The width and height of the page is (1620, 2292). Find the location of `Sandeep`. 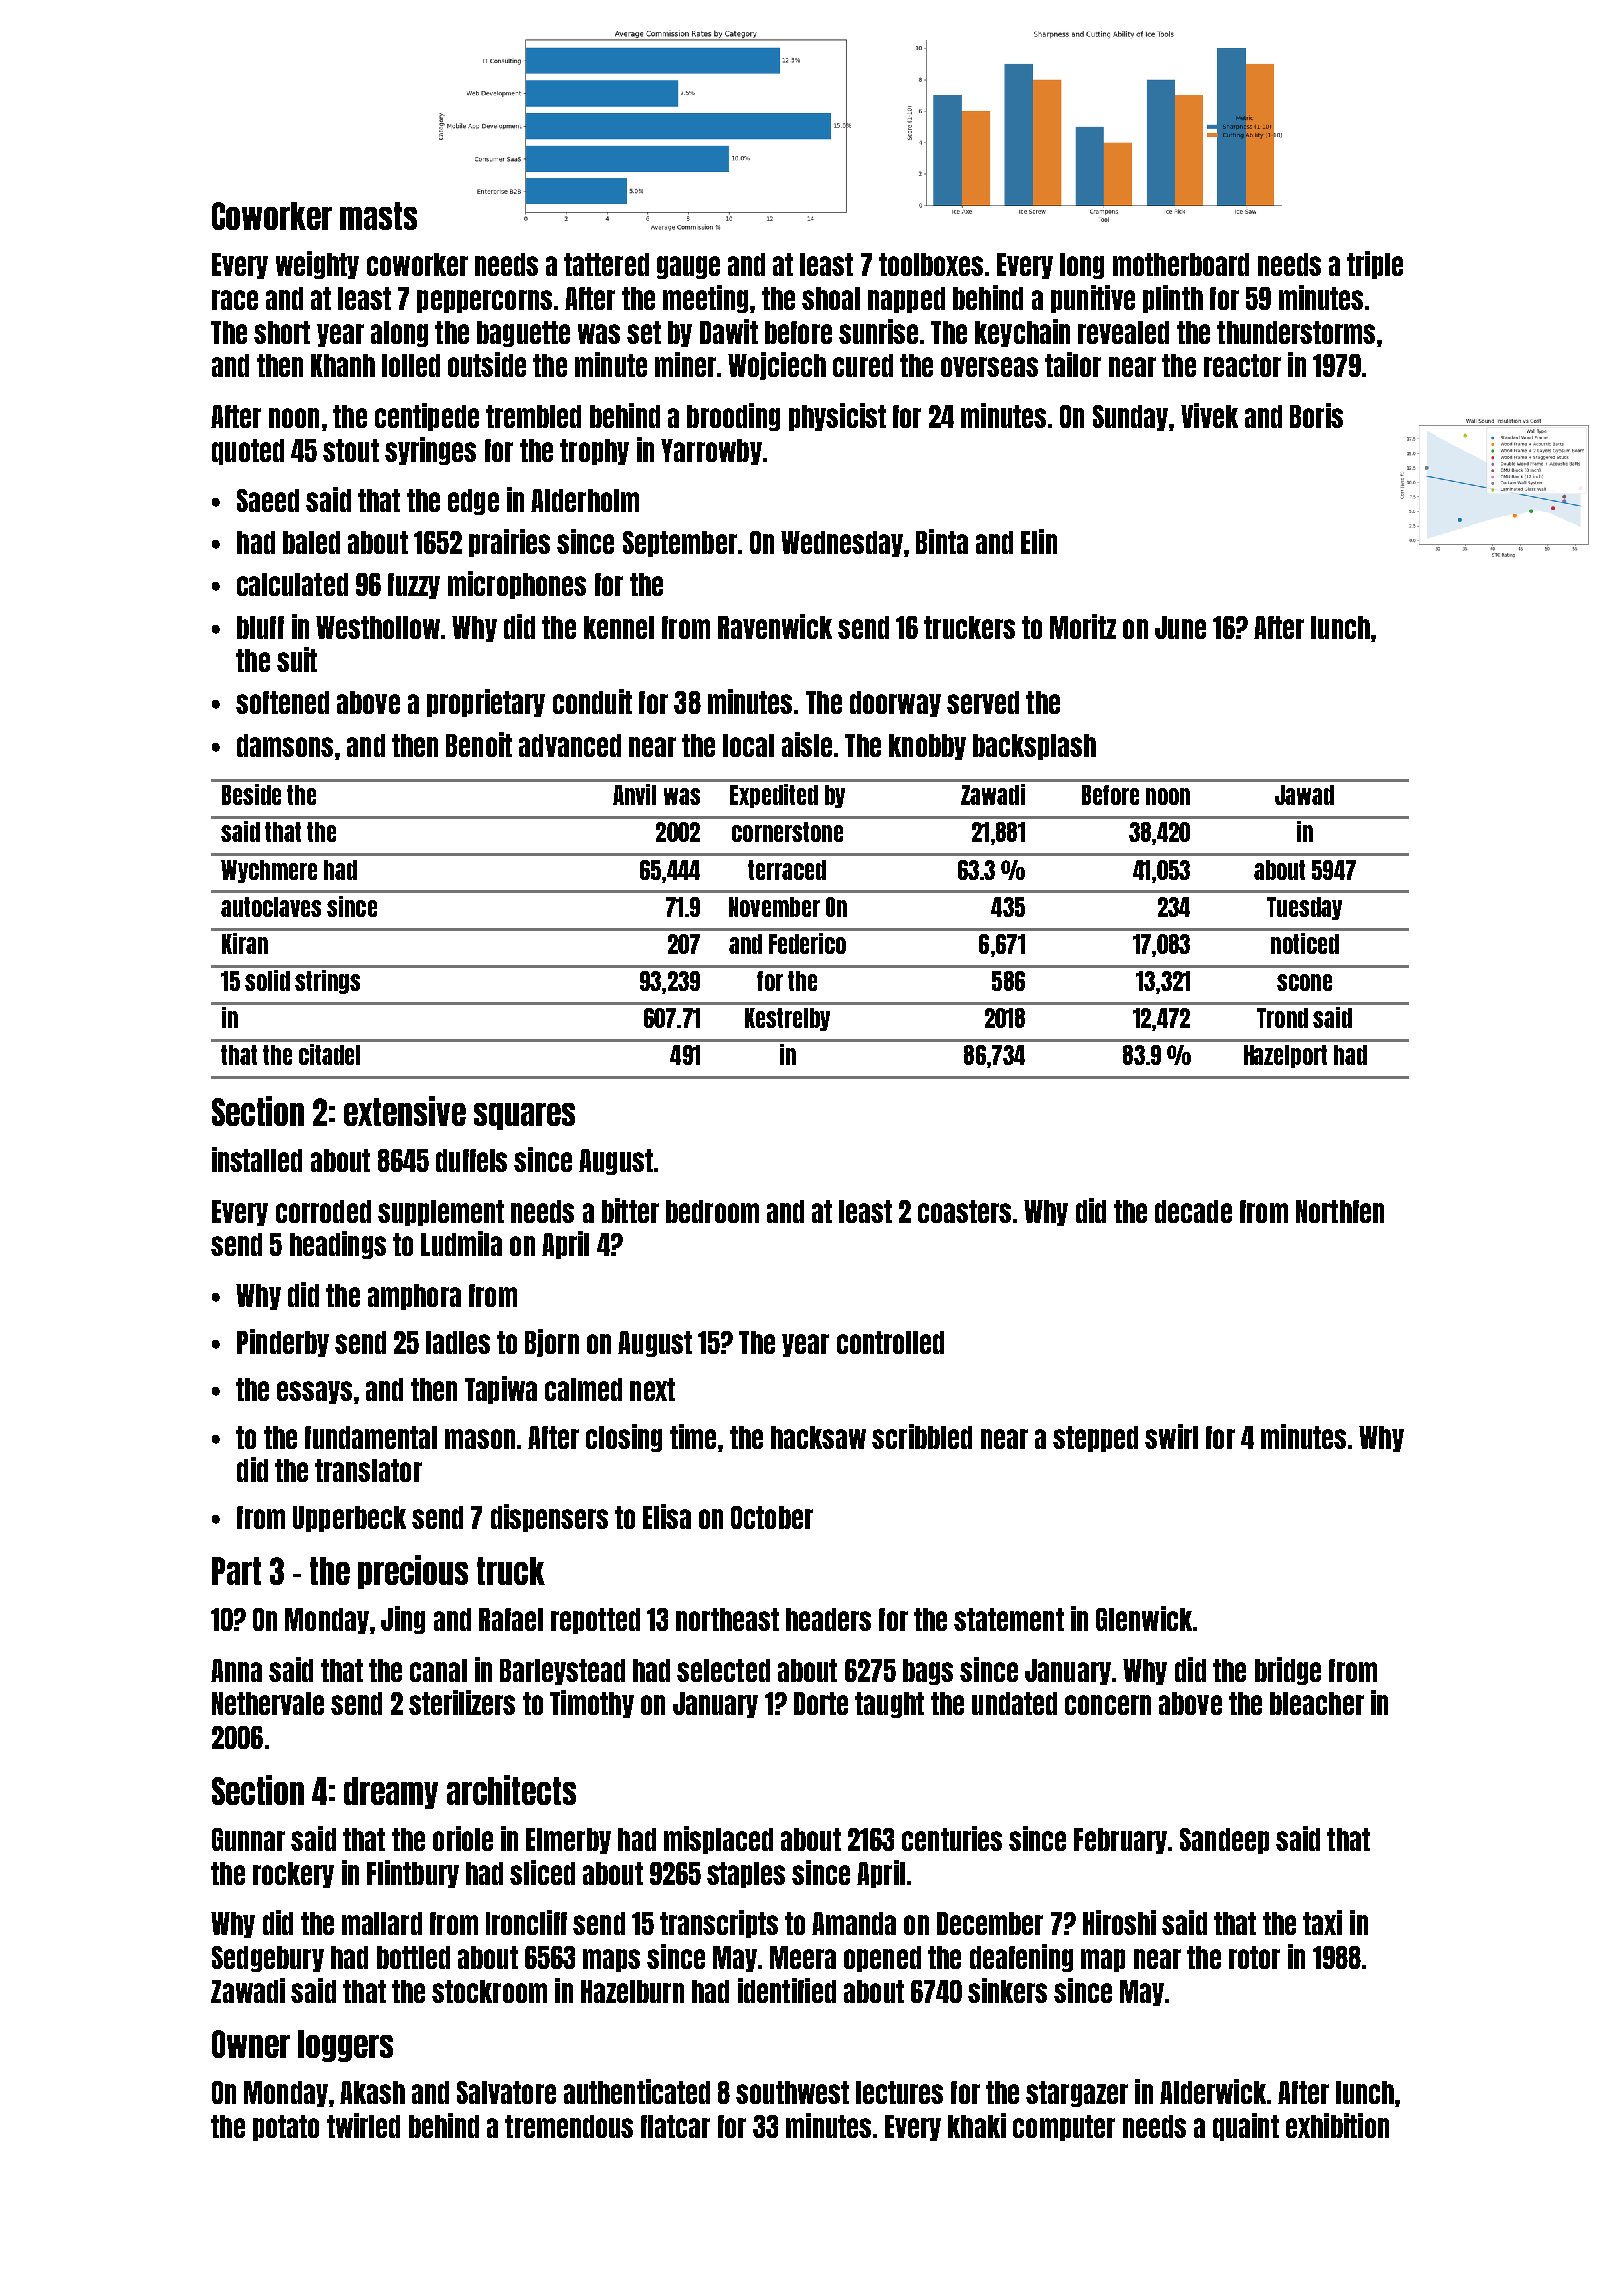

Sandeep is located at coordinates (1224, 1841).
